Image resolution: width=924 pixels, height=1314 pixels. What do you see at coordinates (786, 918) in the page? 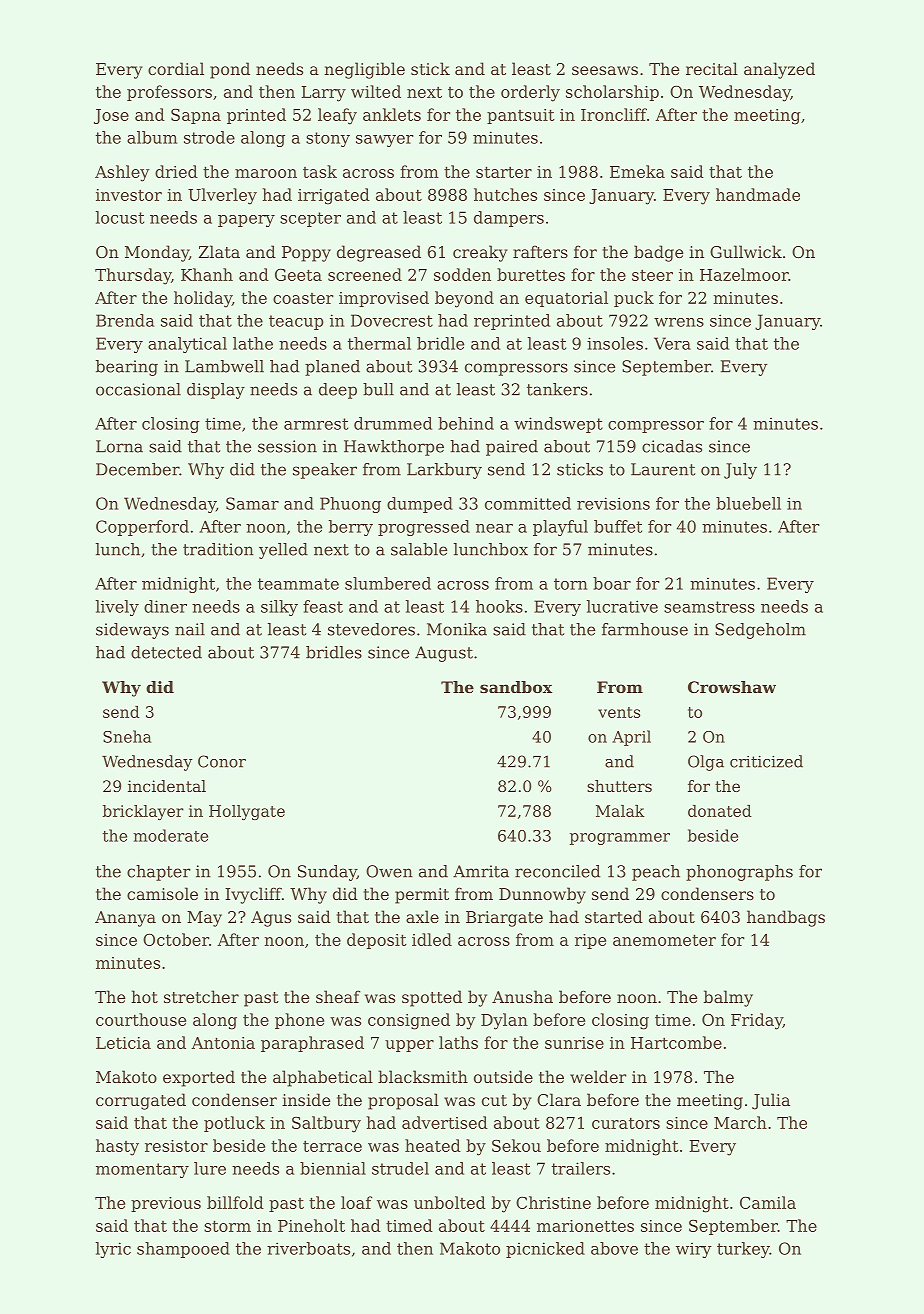
I see `handbags` at bounding box center [786, 918].
